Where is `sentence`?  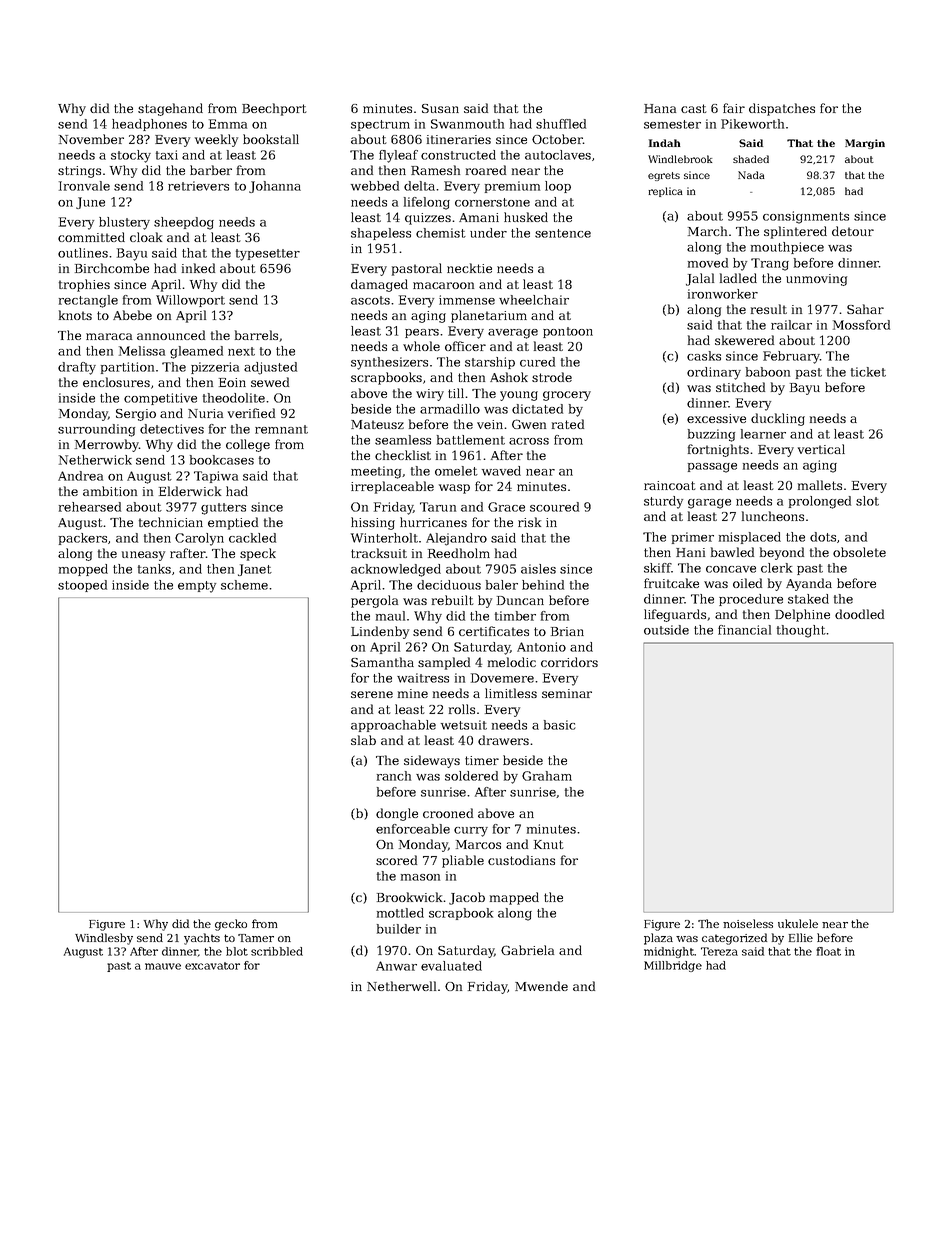 sentence is located at coordinates (563, 233).
